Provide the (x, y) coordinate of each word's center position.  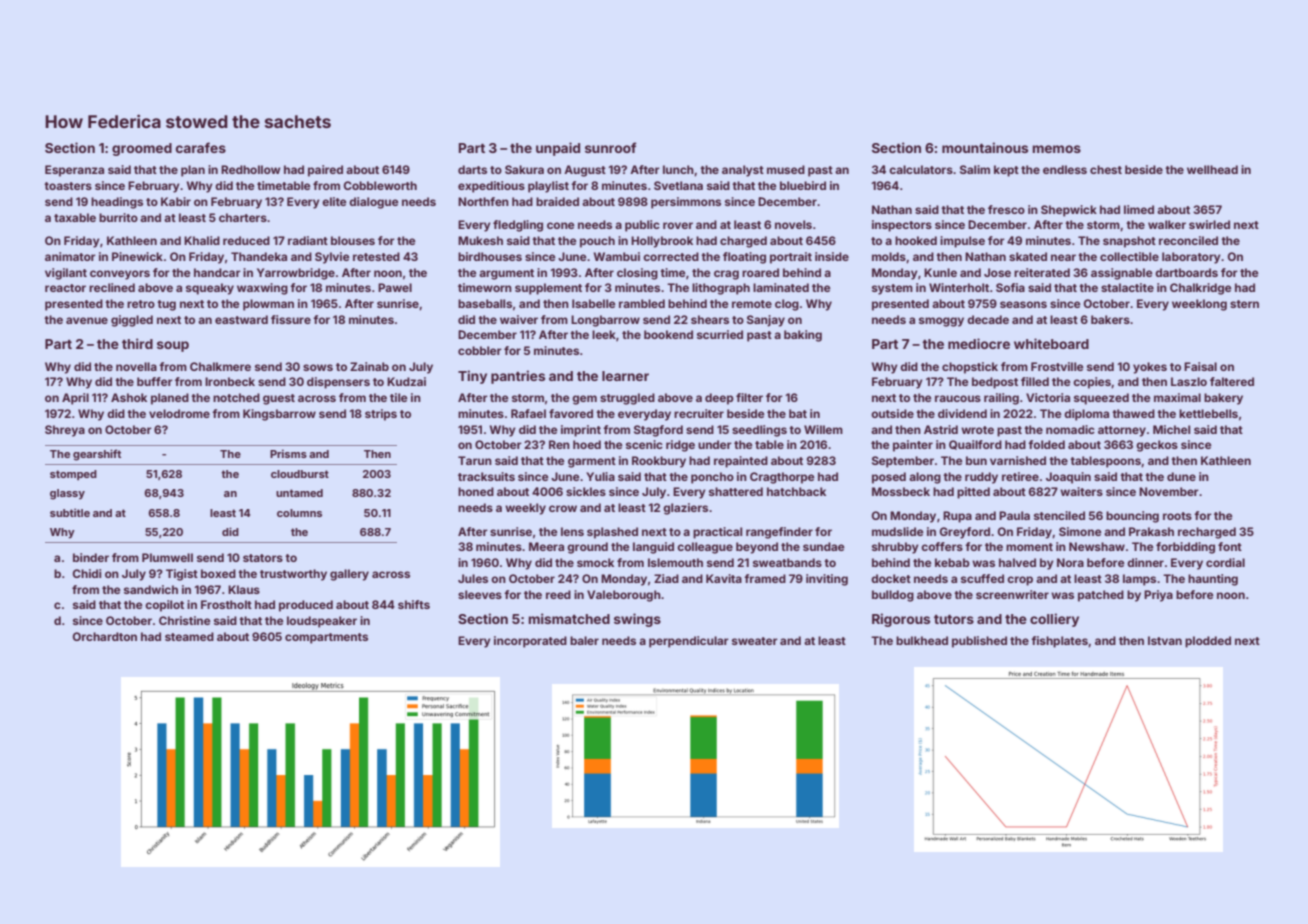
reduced (246, 240)
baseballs (485, 303)
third (137, 343)
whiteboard (1051, 343)
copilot (164, 606)
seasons (1023, 304)
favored (571, 413)
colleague (705, 548)
